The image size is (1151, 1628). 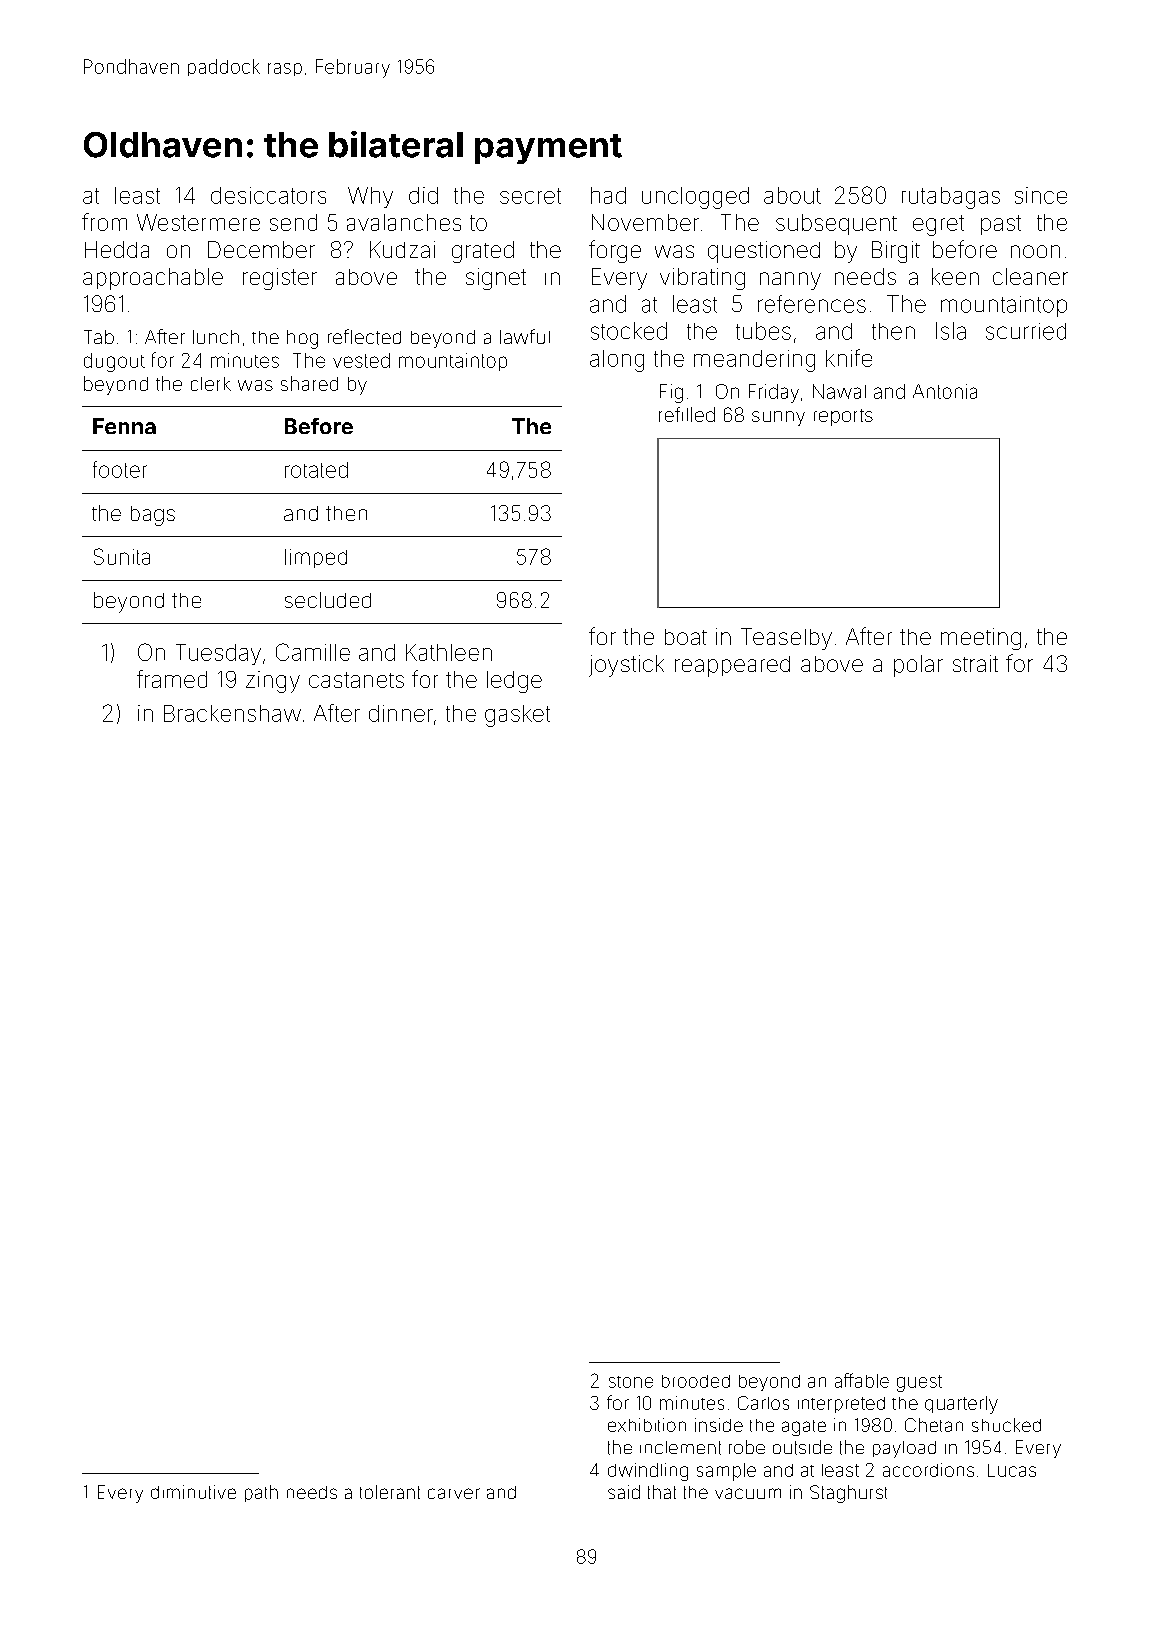 What do you see at coordinates (530, 196) in the document?
I see `secret` at bounding box center [530, 196].
